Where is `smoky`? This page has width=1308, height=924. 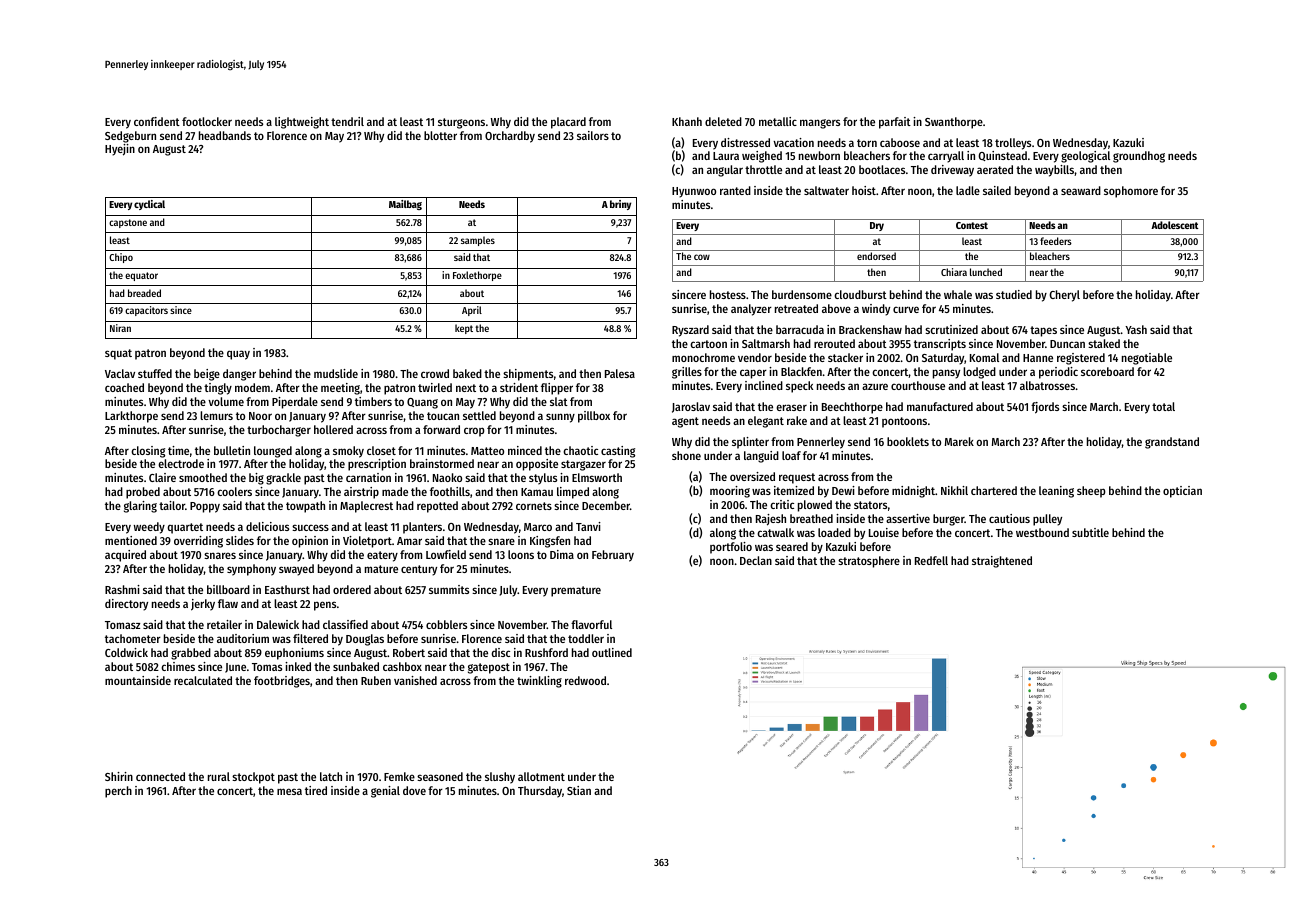 smoky is located at coordinates (348, 452).
